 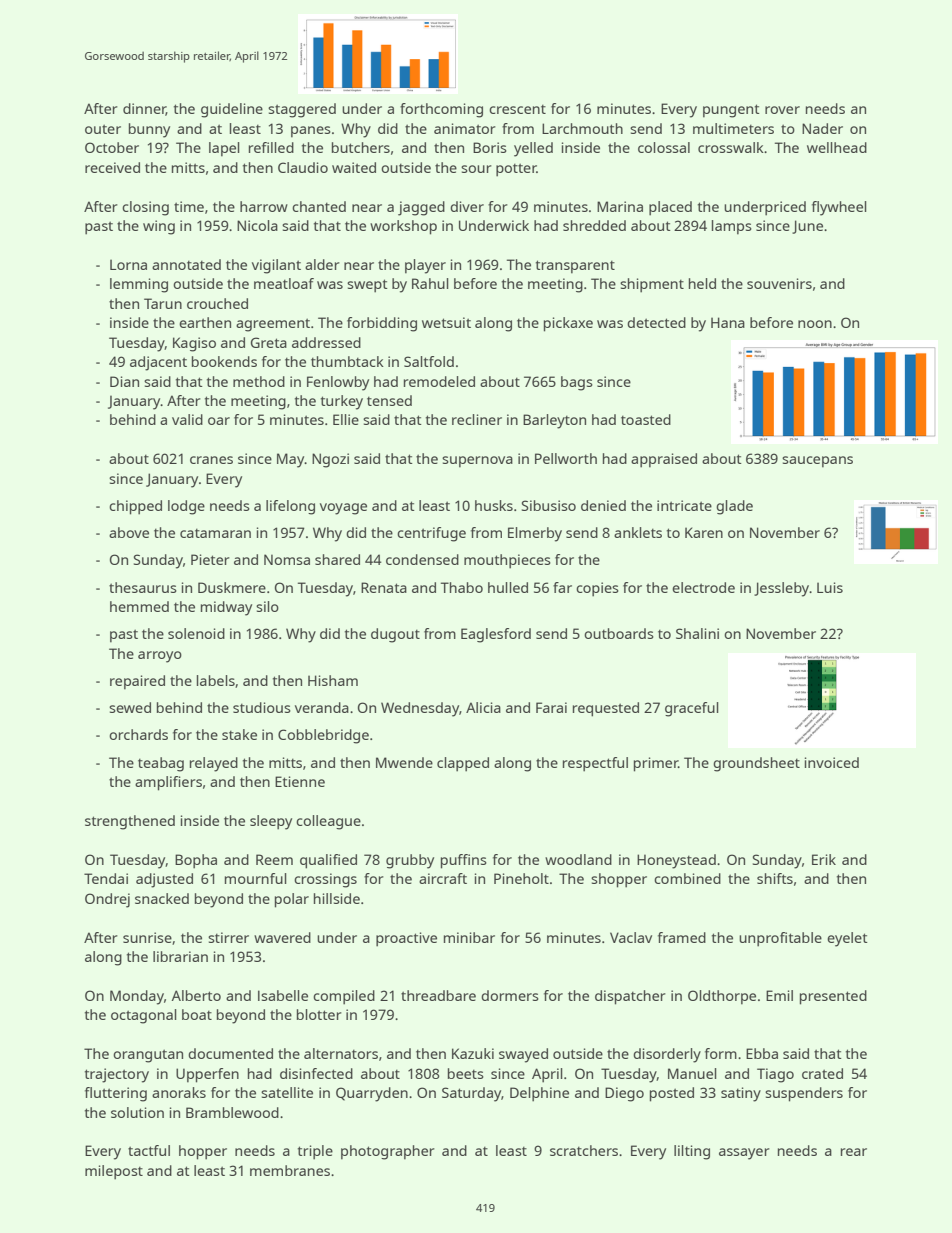 What do you see at coordinates (410, 861) in the document?
I see `grubby` at bounding box center [410, 861].
